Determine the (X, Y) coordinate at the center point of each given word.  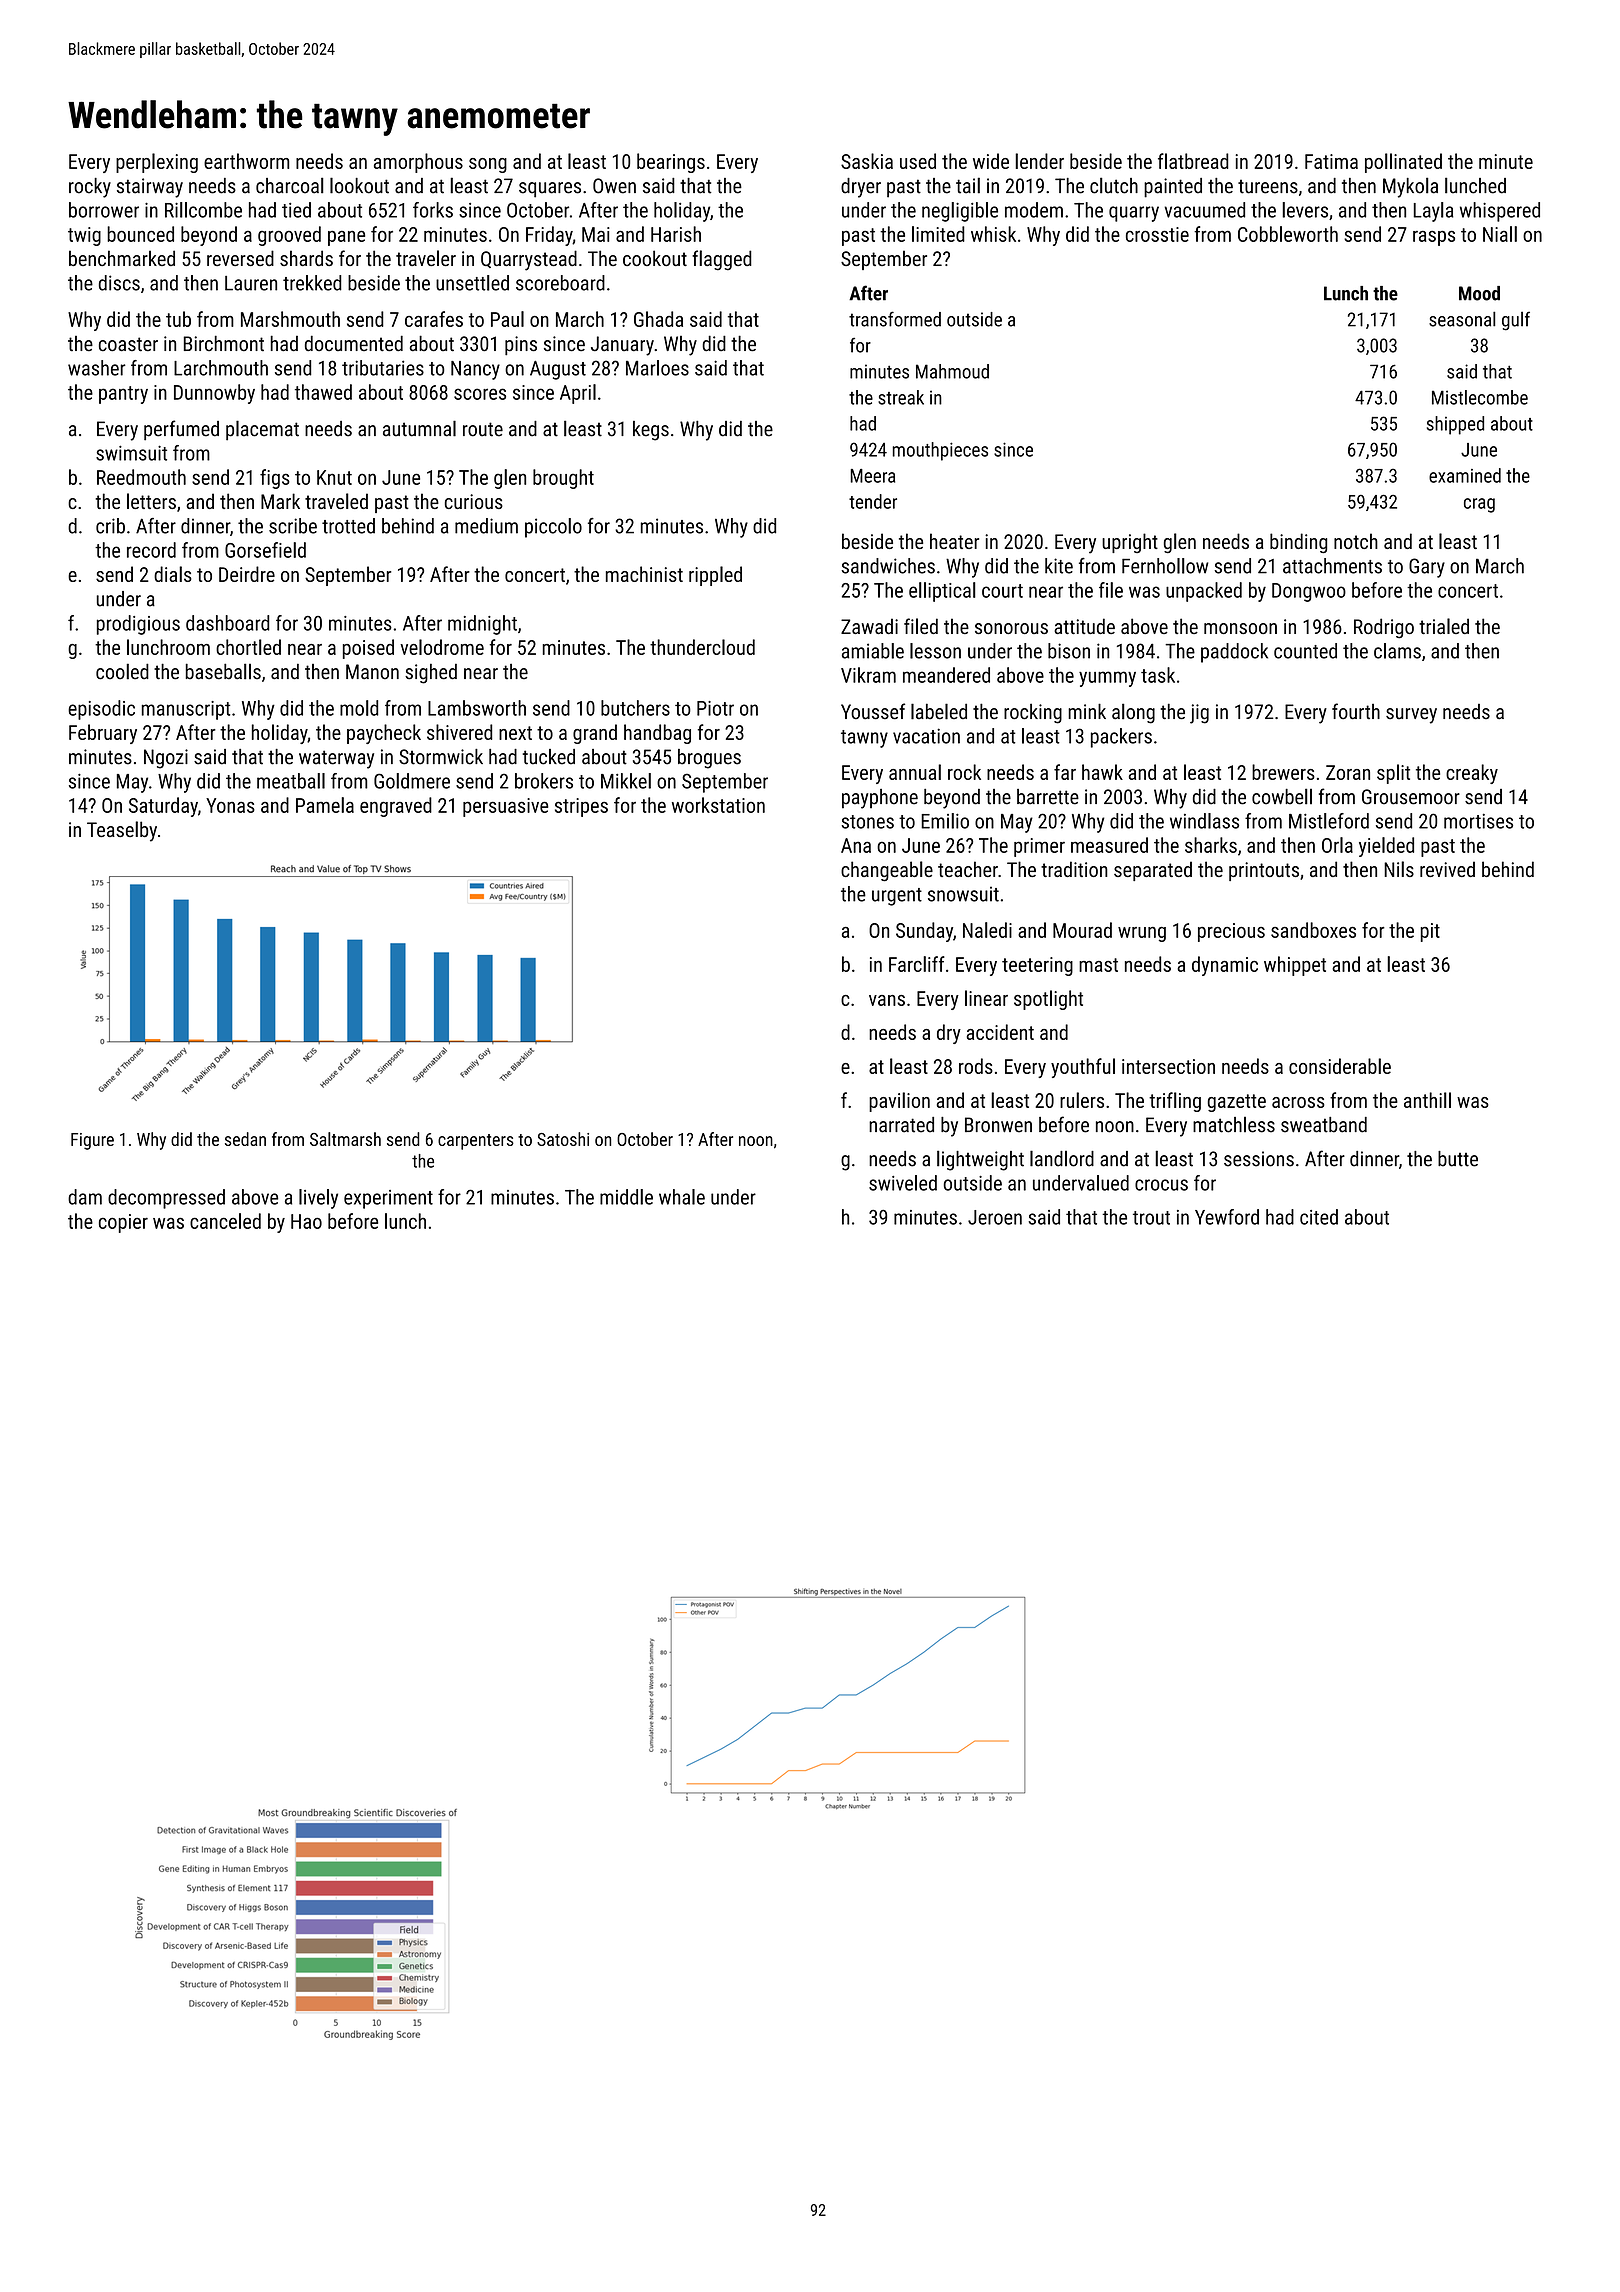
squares (550, 190)
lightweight (980, 1160)
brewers (1283, 772)
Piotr (715, 708)
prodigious (138, 625)
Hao (306, 1221)
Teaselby (122, 831)
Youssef (873, 711)
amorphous (418, 163)
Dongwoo (1309, 592)
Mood (1479, 293)
